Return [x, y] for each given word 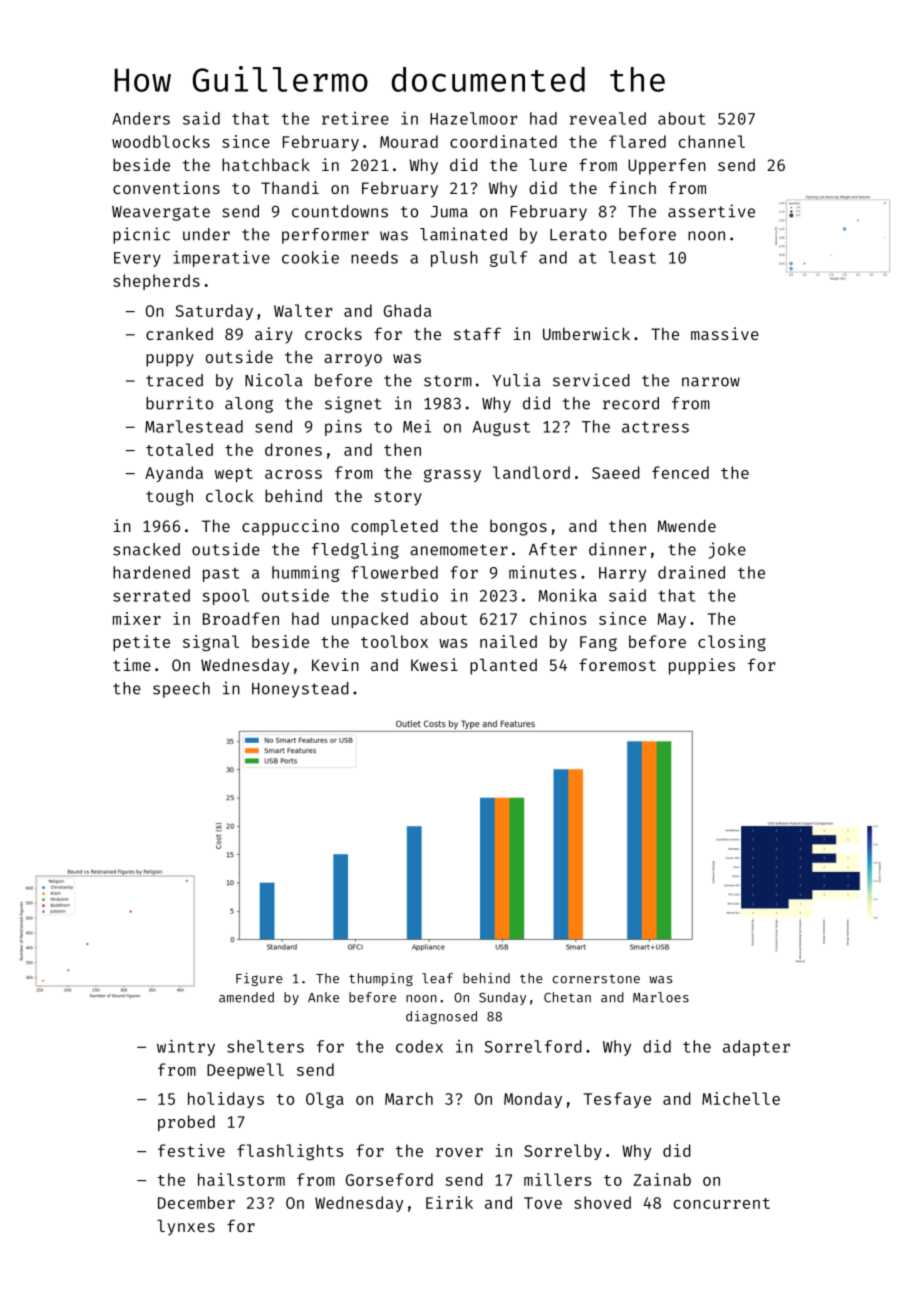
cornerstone [596, 979]
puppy [170, 360]
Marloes [661, 997]
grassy [452, 475]
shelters [265, 1046]
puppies [702, 666]
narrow [711, 382]
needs [374, 257]
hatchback [266, 164]
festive [191, 1150]
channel [712, 141]
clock [229, 495]
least [632, 257]
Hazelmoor [473, 118]
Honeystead [300, 690]
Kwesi [434, 664]
